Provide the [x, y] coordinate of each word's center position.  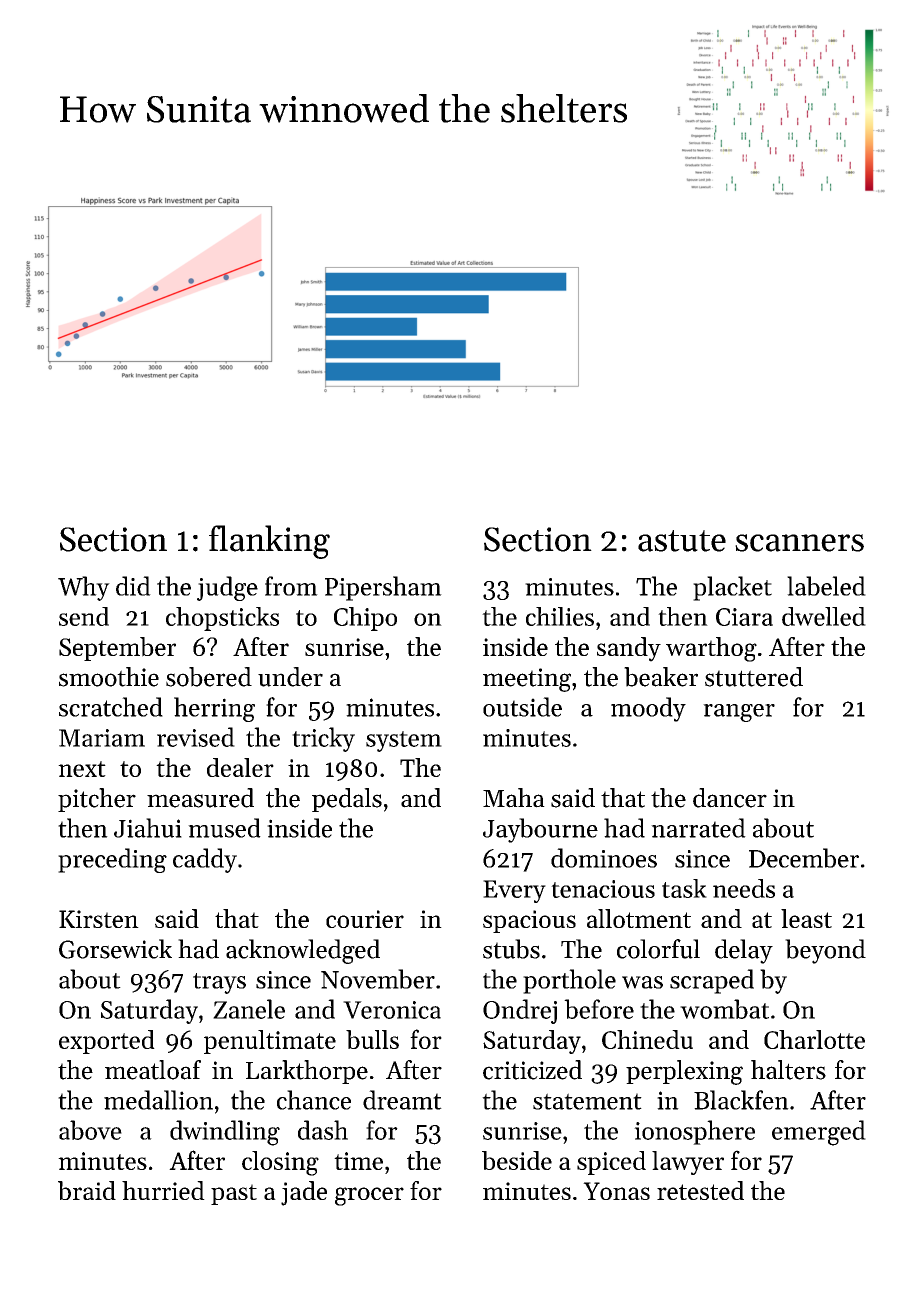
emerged [819, 1133]
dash [323, 1130]
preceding [112, 860]
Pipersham [383, 588]
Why [84, 588]
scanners [799, 543]
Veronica [392, 1010]
